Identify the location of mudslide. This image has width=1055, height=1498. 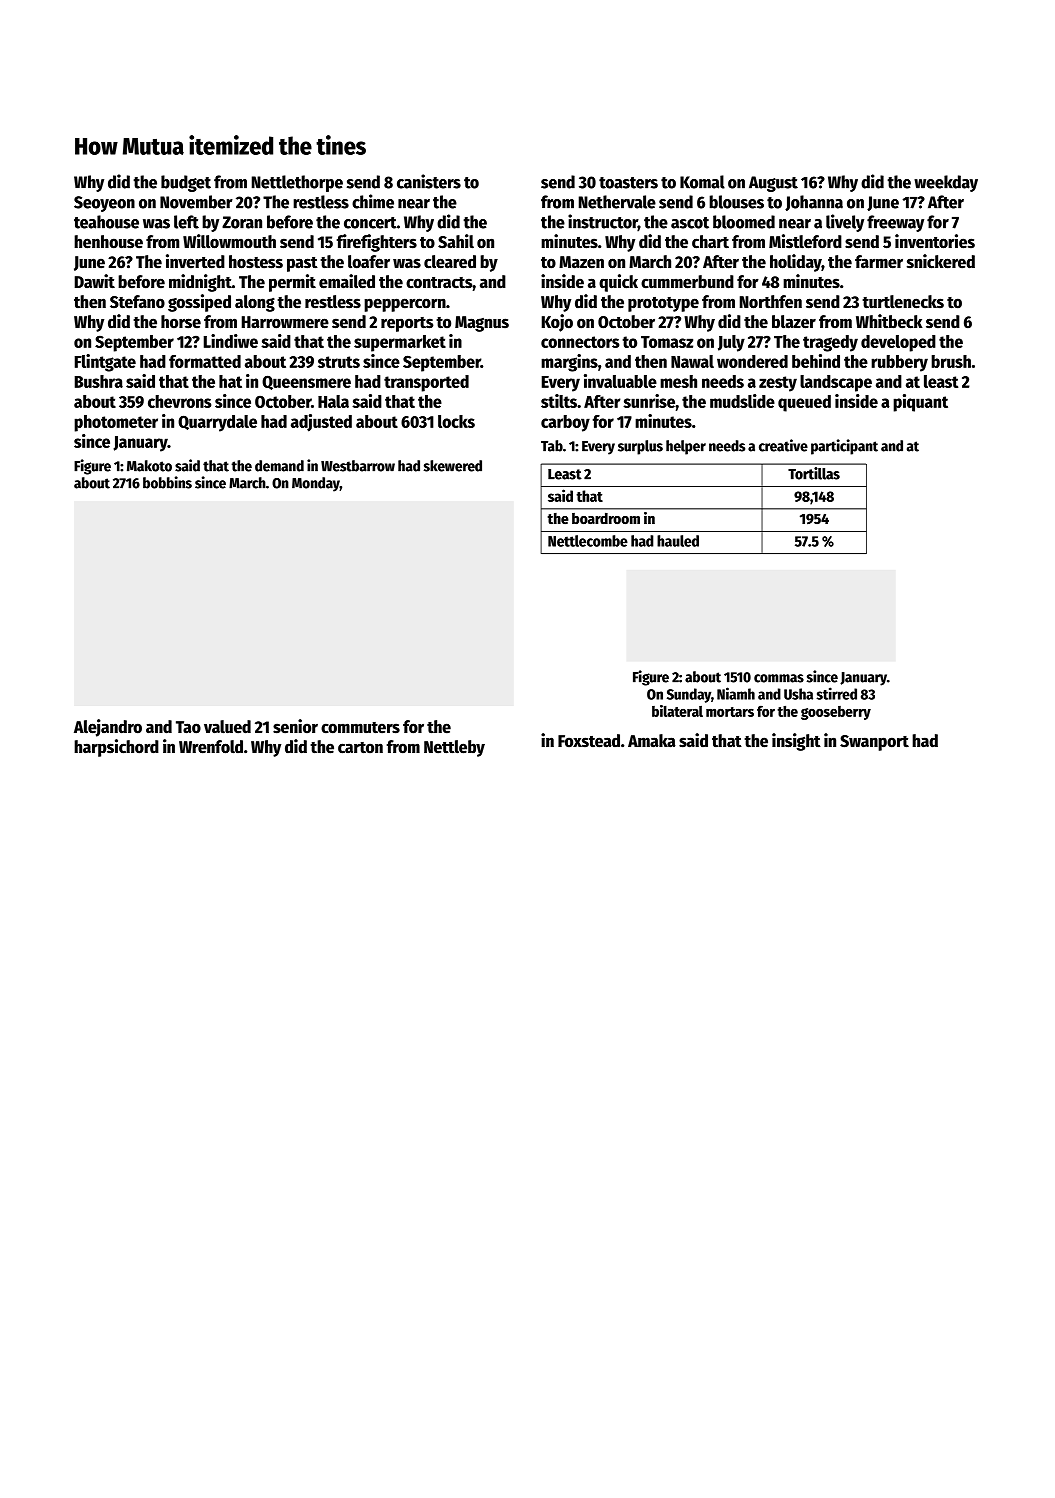
(742, 401).
